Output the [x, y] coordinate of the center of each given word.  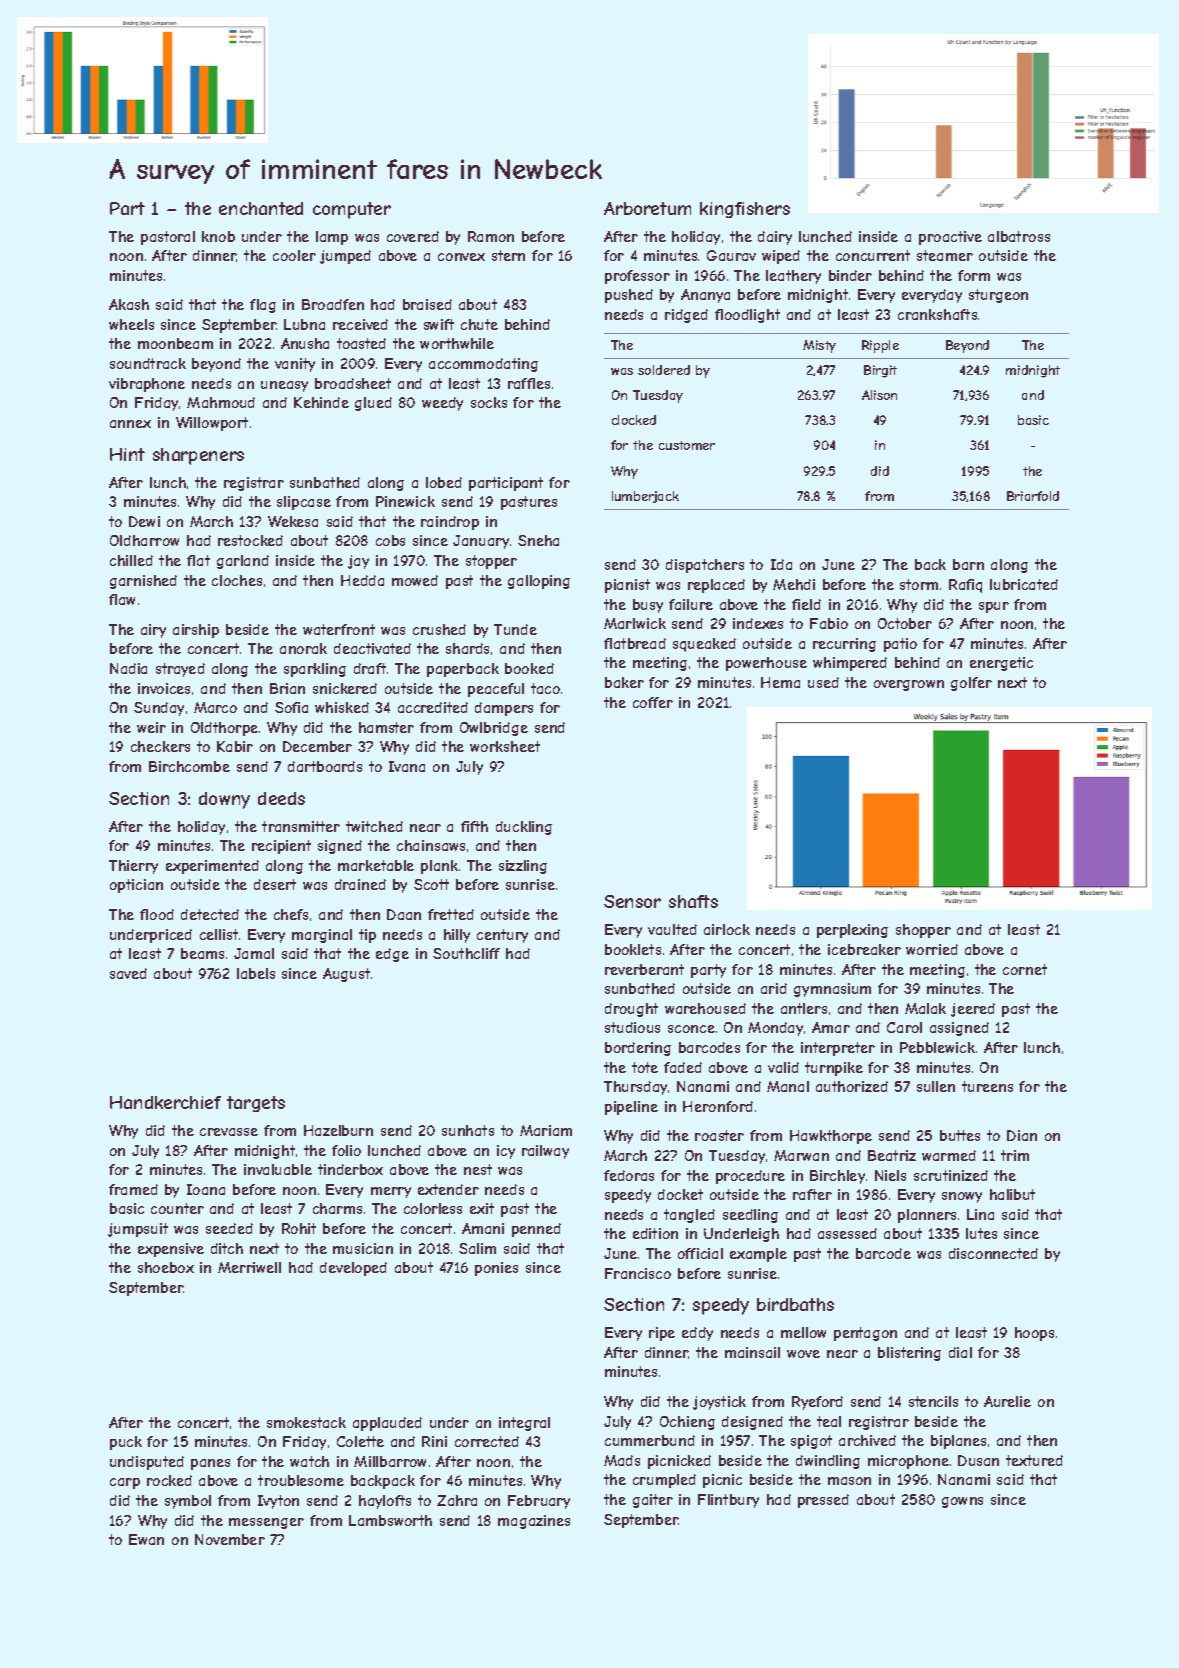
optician [136, 886]
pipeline [631, 1108]
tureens [987, 1086]
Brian [287, 688]
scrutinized [951, 1175]
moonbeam [175, 343]
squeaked [704, 645]
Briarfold [1033, 496]
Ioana [206, 1189]
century [502, 936]
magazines [534, 1522]
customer [687, 445]
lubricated [1024, 584]
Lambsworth [390, 1520]
